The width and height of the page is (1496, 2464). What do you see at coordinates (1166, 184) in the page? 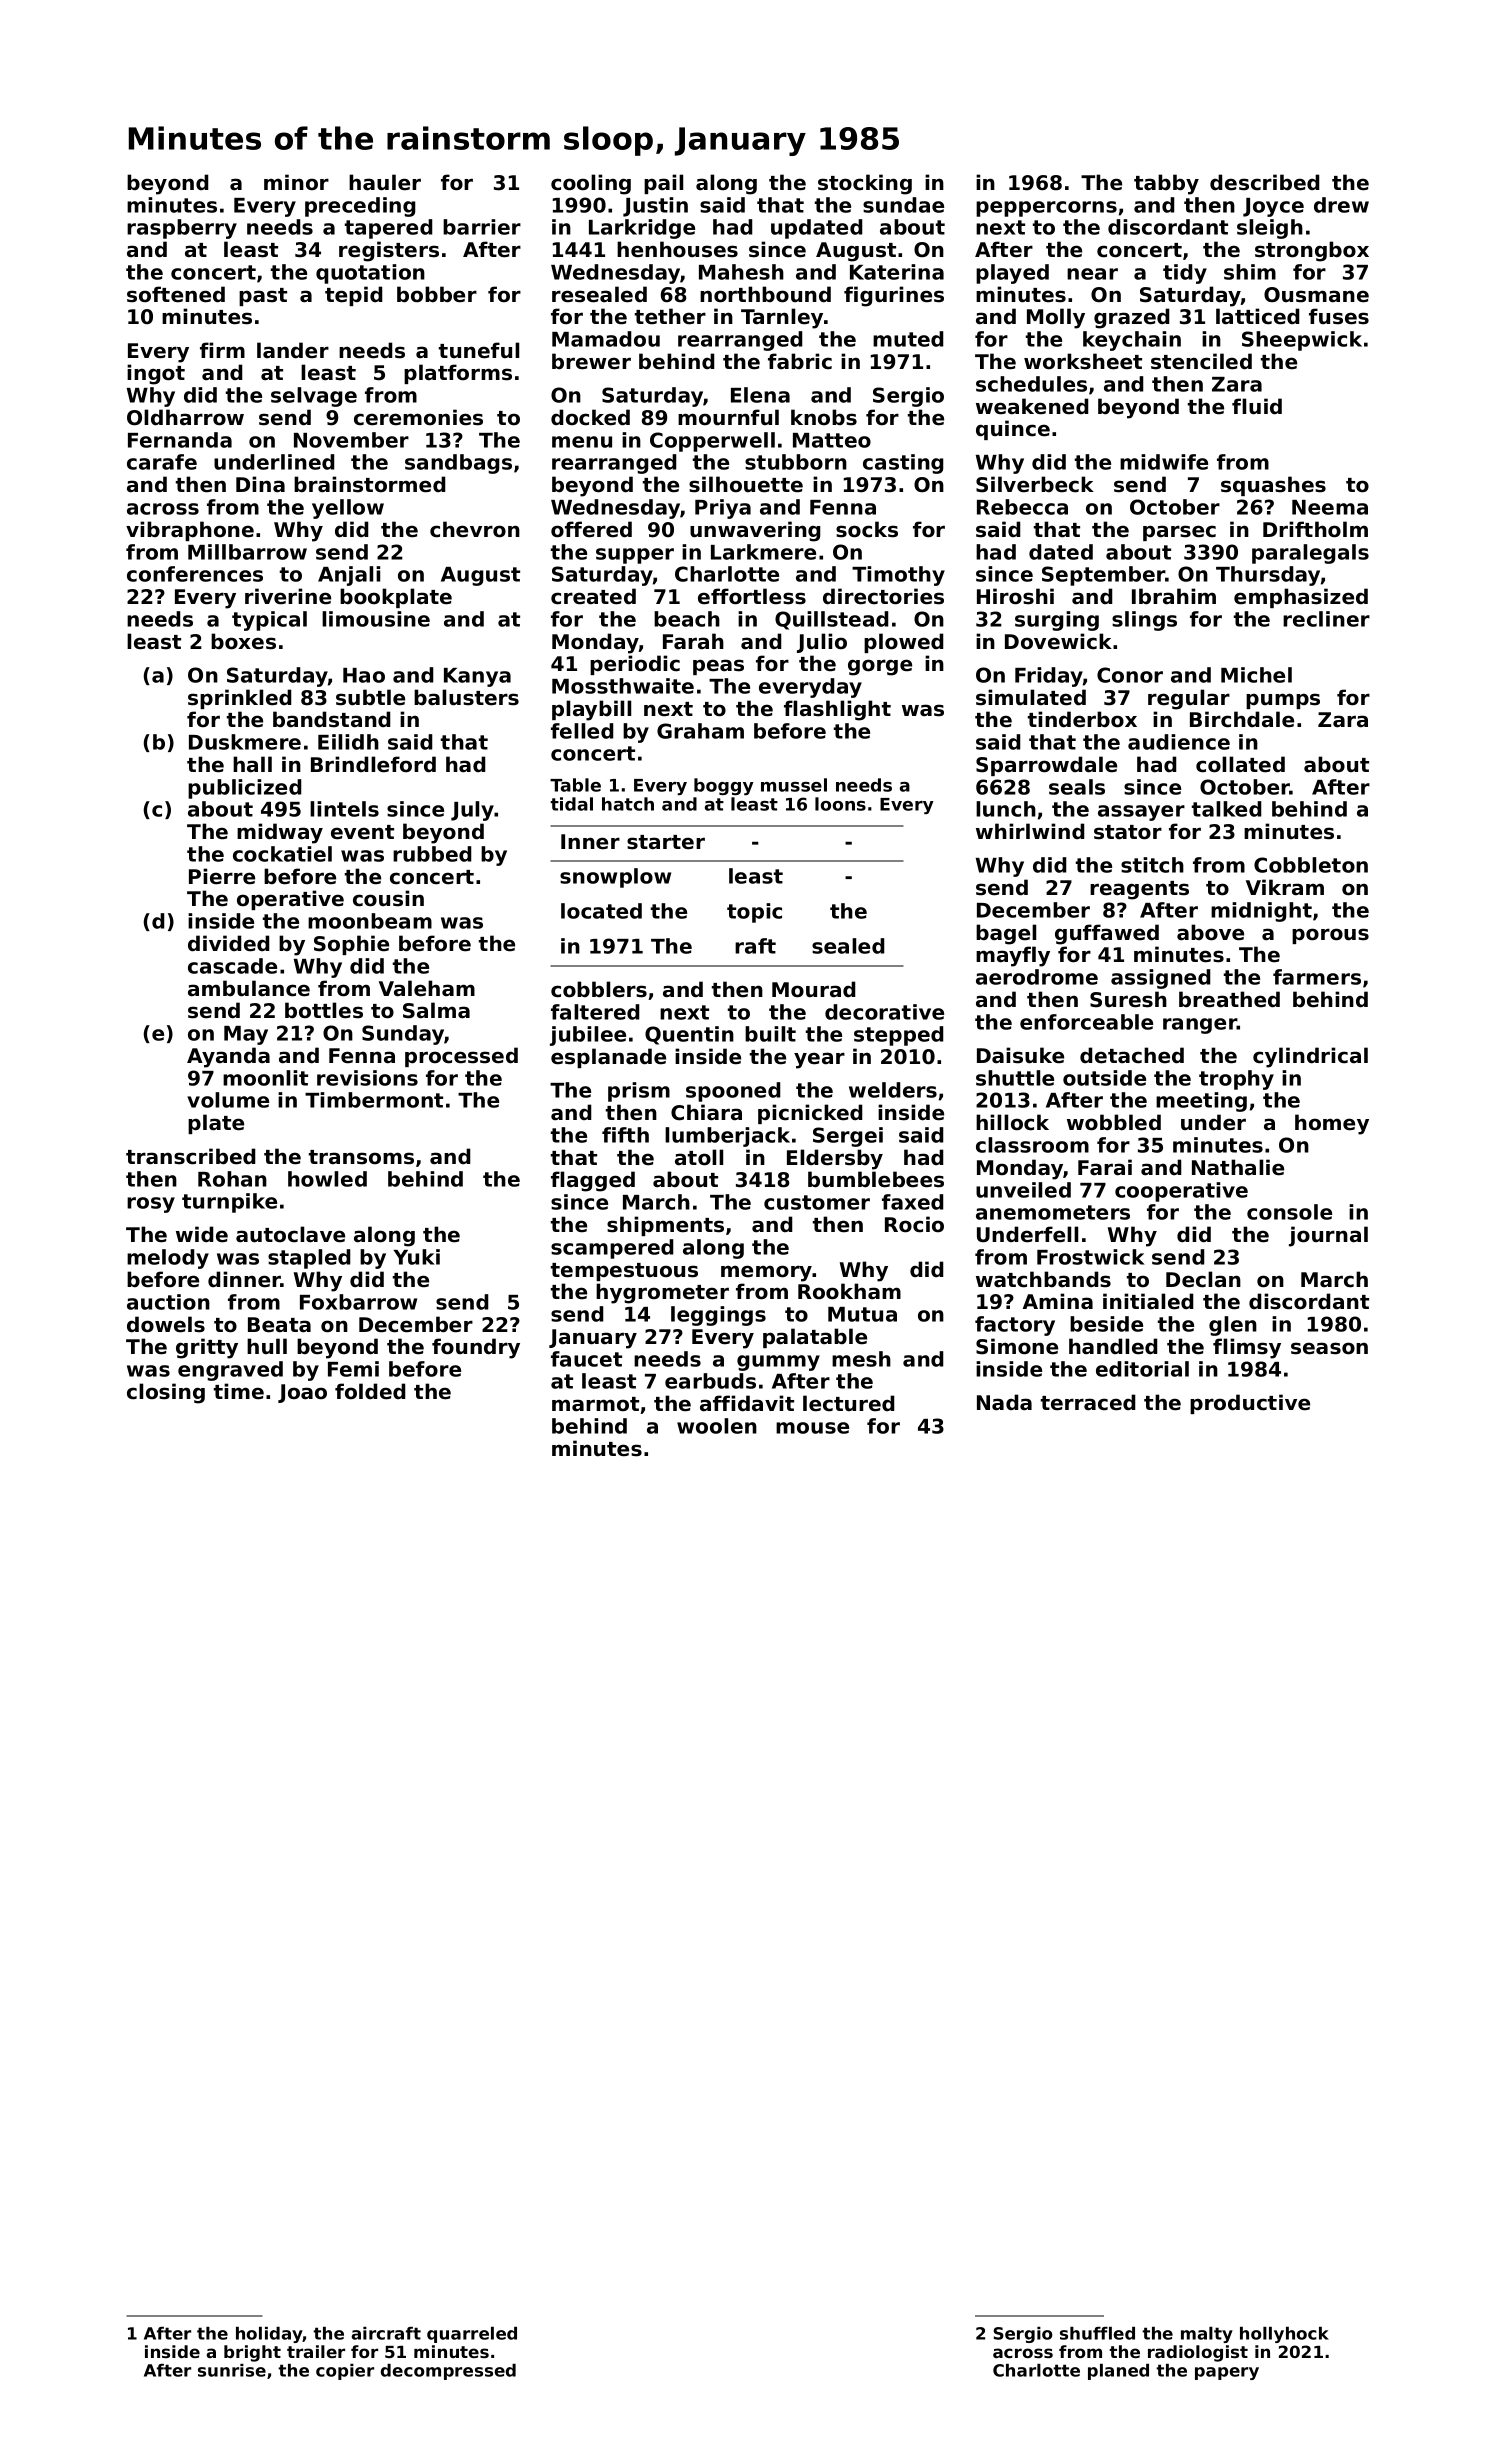
I see `tabby` at bounding box center [1166, 184].
